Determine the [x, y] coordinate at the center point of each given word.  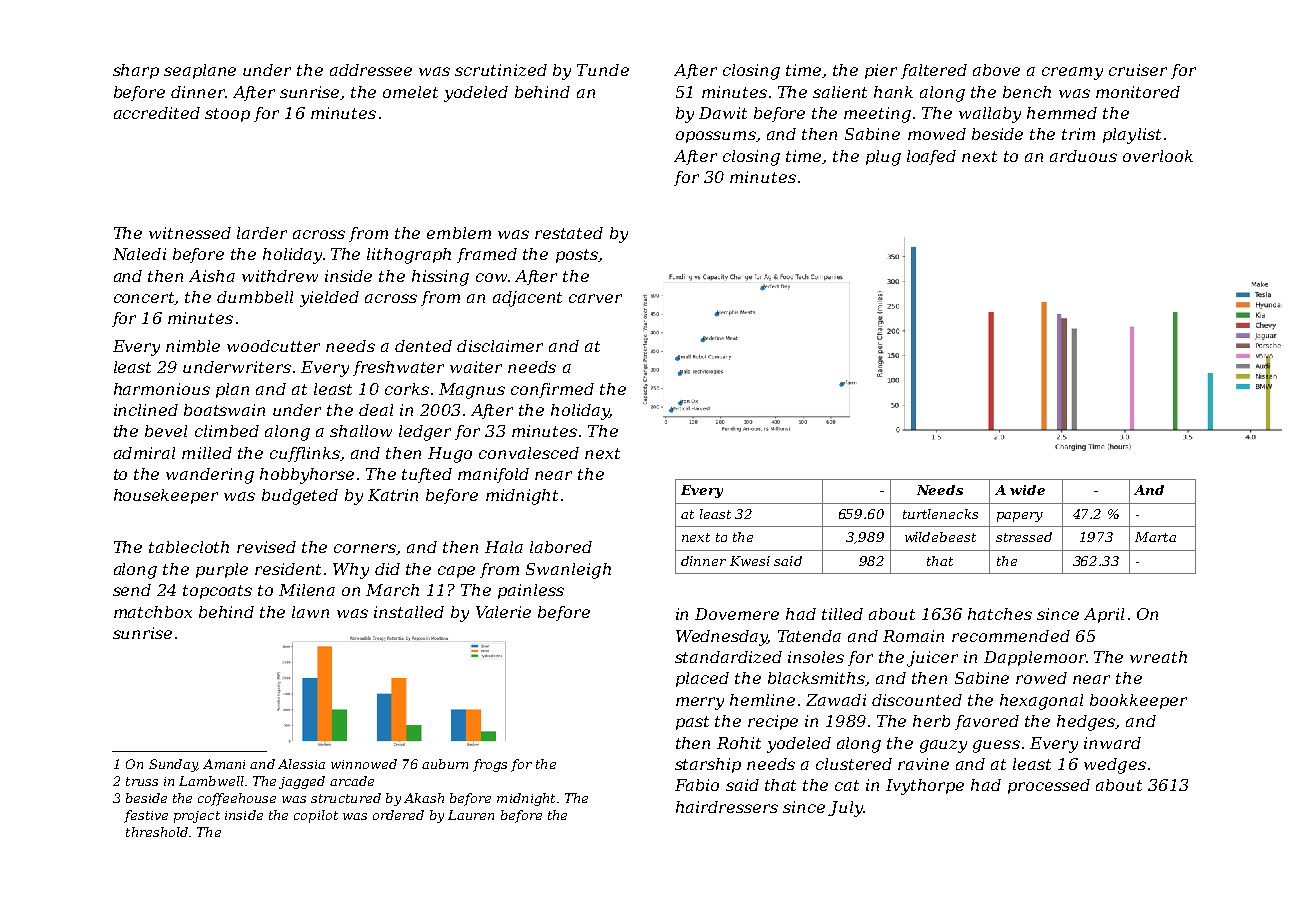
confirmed [552, 390]
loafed [931, 157]
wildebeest [940, 537]
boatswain [224, 410]
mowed [937, 134]
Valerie [503, 612]
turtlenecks [940, 514]
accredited [157, 113]
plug [883, 158]
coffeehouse [237, 799]
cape [456, 572]
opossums [716, 137]
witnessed [190, 233]
